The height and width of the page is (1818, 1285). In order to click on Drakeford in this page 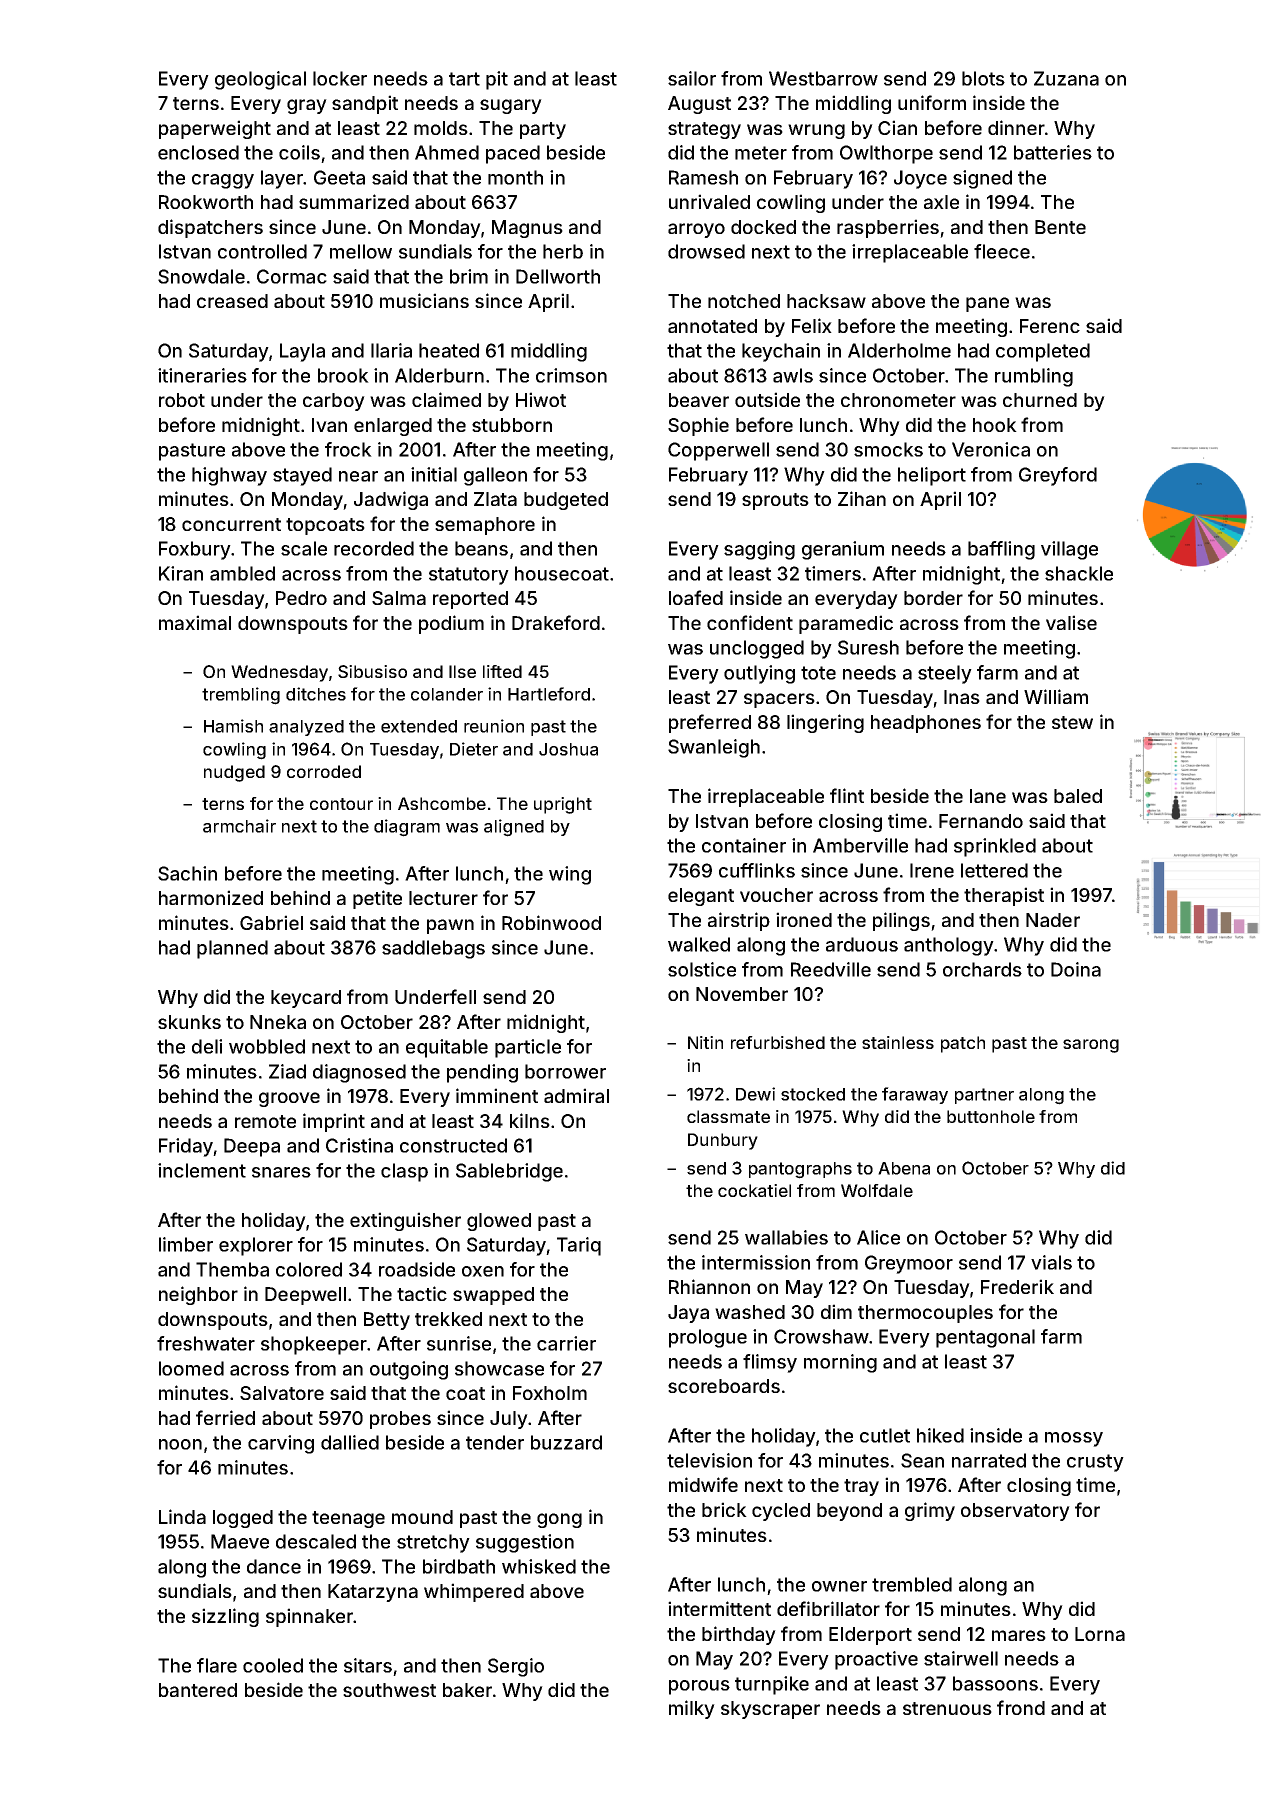, I will do `click(556, 622)`.
